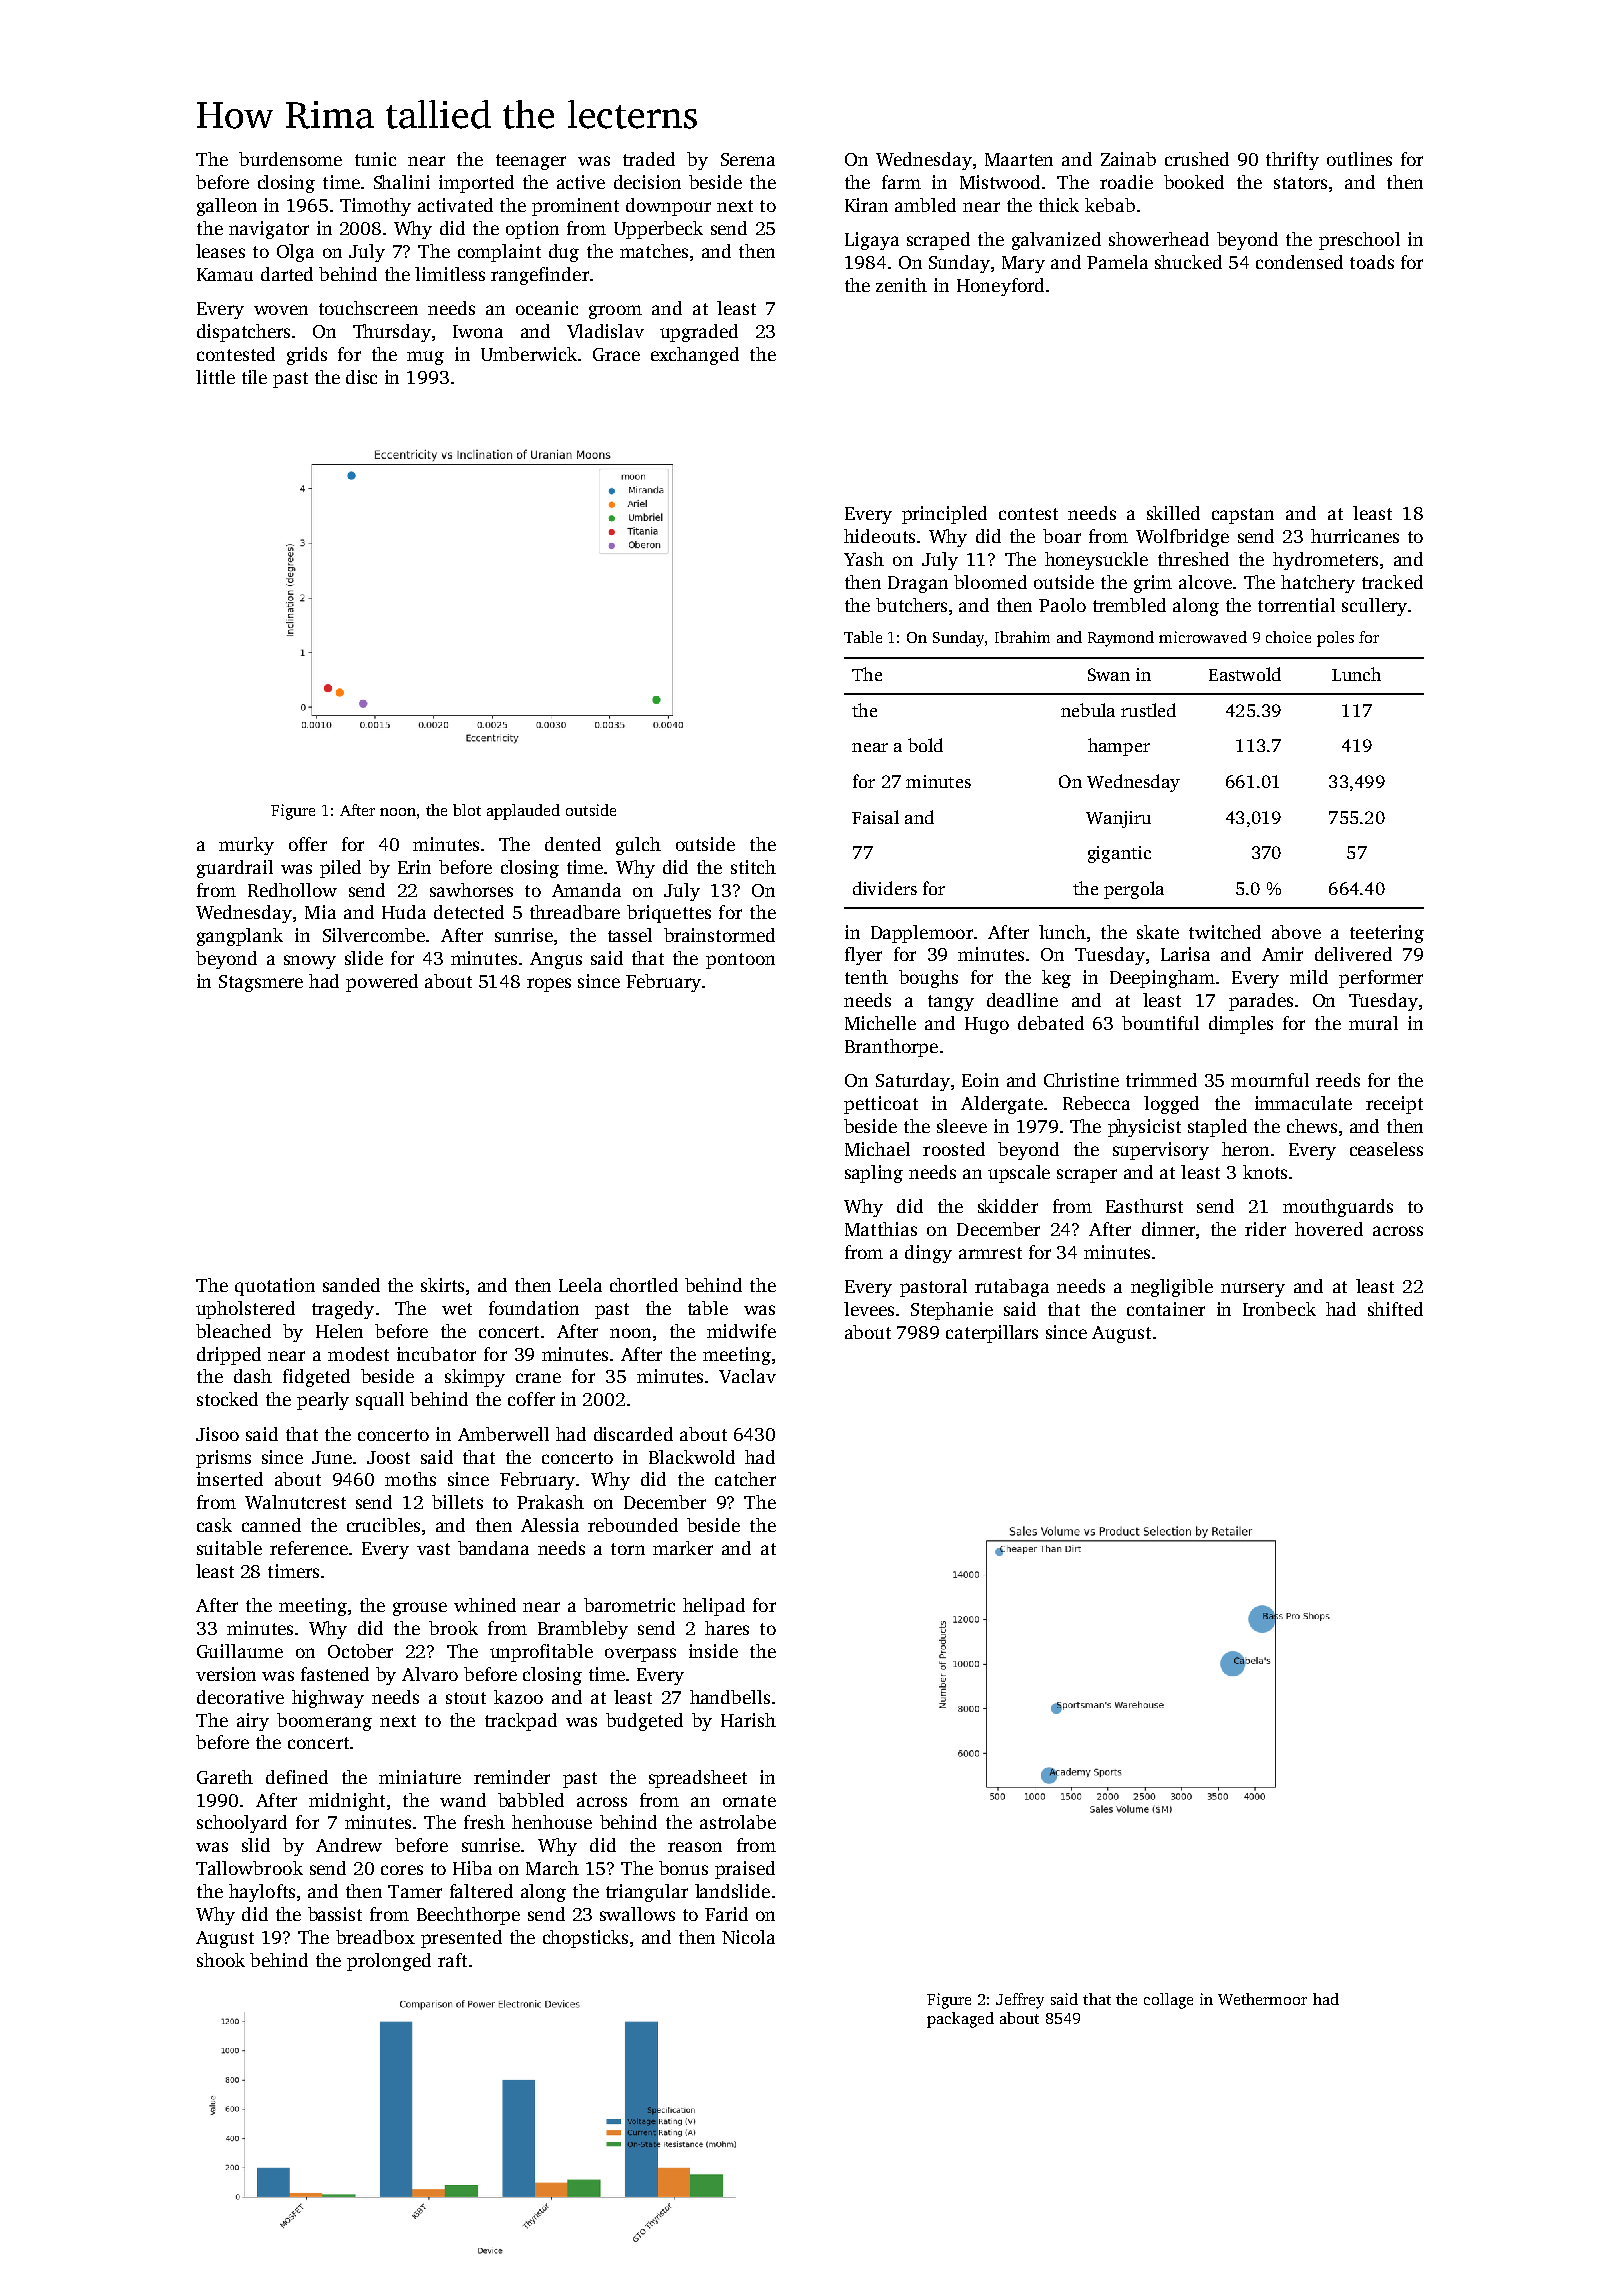 The image size is (1620, 2292). I want to click on above, so click(1296, 932).
